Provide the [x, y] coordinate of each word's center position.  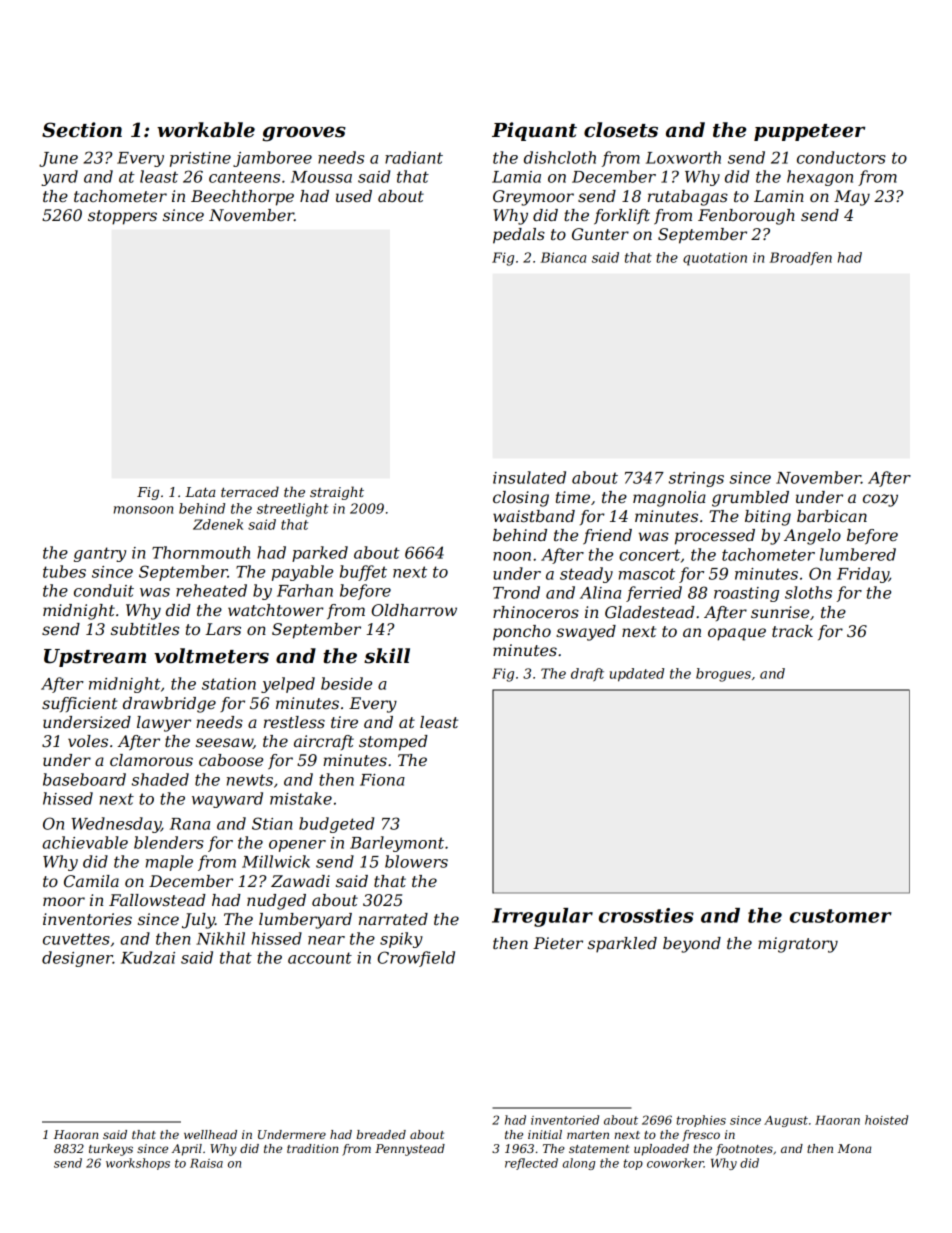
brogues [723, 675]
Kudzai [148, 957]
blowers [416, 861]
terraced [250, 491]
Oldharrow [414, 610]
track [792, 631]
